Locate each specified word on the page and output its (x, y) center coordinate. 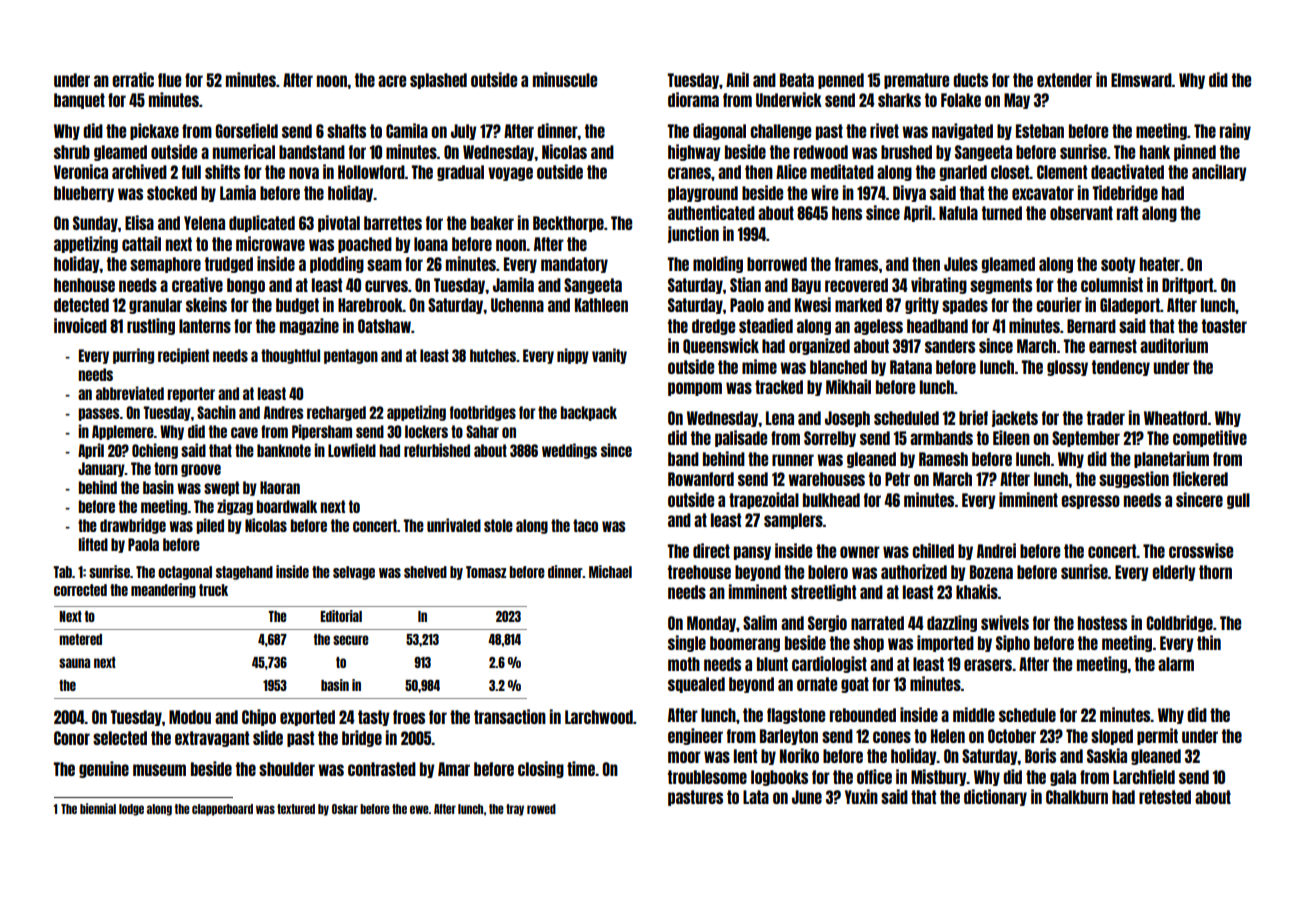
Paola (143, 544)
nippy (573, 356)
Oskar (345, 809)
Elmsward (1141, 80)
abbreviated (130, 393)
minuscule (565, 79)
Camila (407, 130)
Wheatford (1175, 418)
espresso (1090, 502)
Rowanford (701, 479)
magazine (309, 326)
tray (515, 810)
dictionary (995, 797)
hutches (493, 355)
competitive (1210, 438)
